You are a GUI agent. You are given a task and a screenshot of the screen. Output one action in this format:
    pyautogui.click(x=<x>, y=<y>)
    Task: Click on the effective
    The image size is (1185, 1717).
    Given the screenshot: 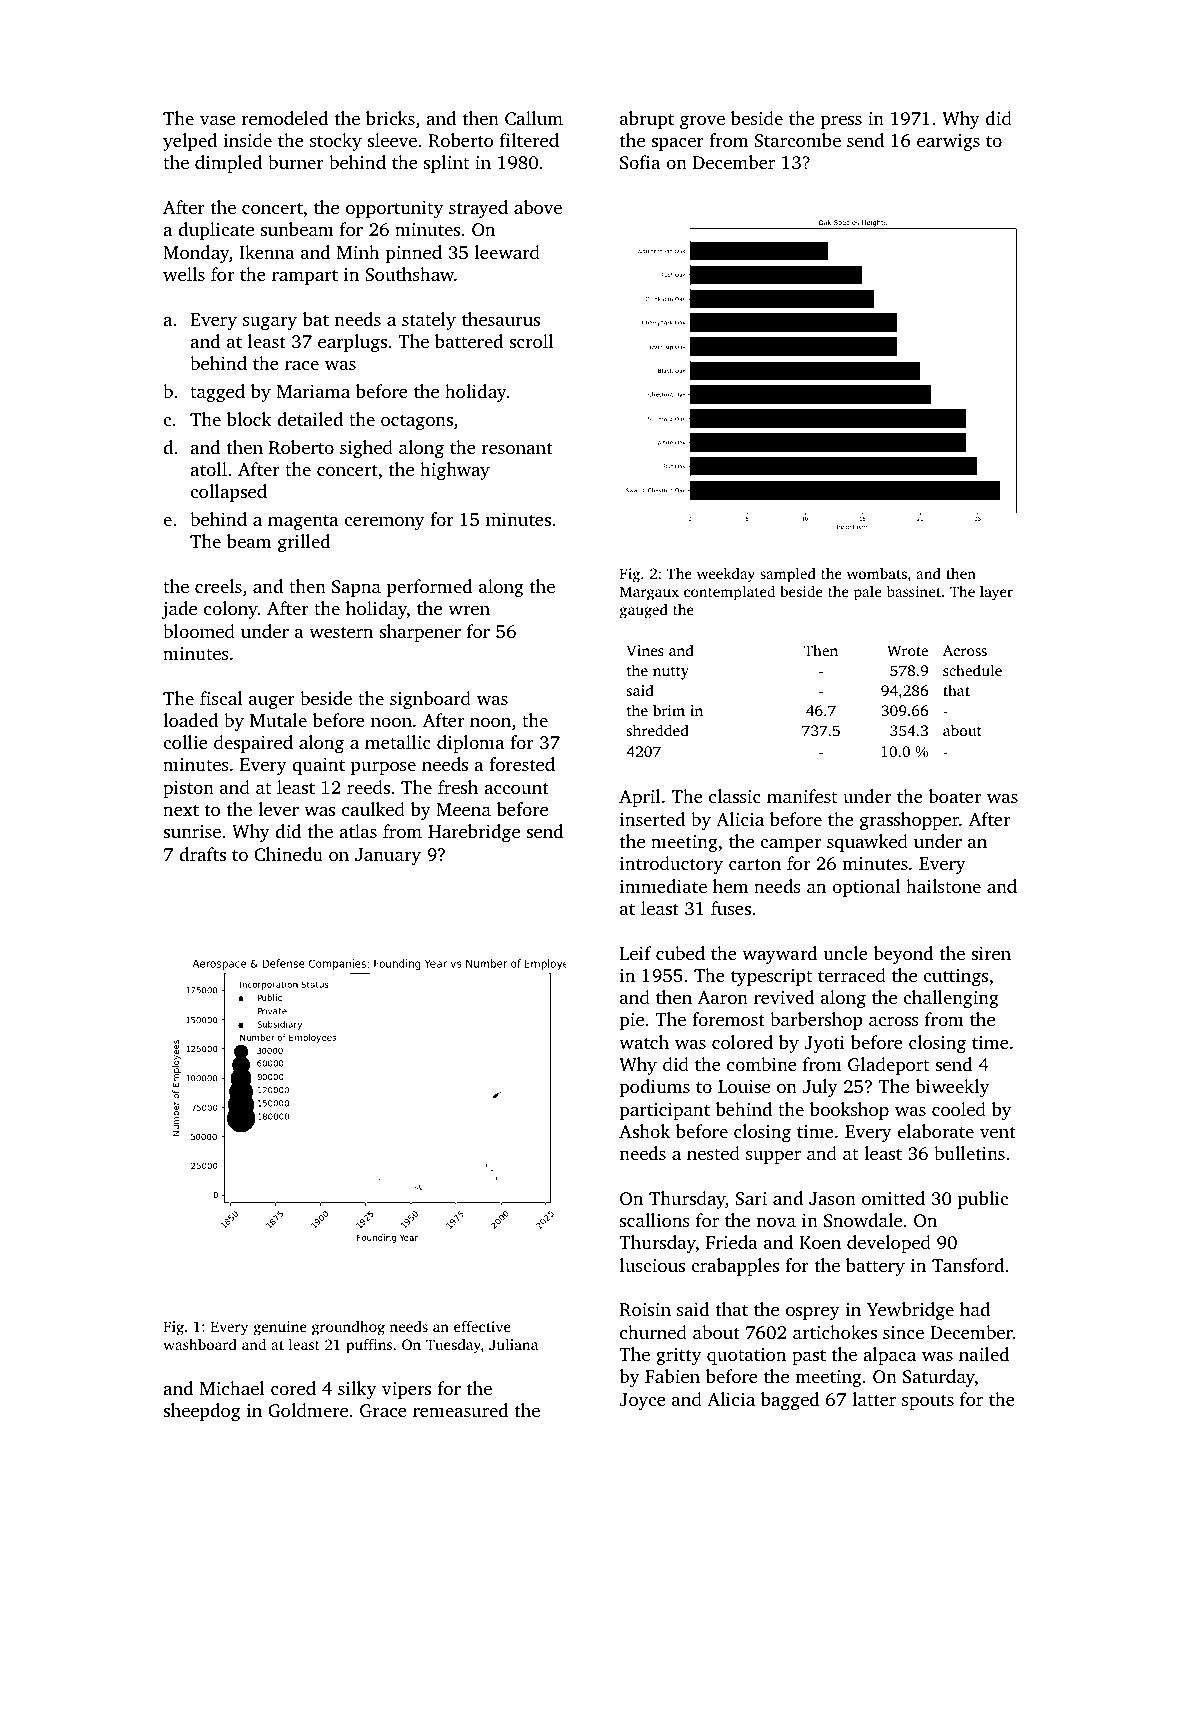 What is the action you would take?
    pyautogui.click(x=482, y=1326)
